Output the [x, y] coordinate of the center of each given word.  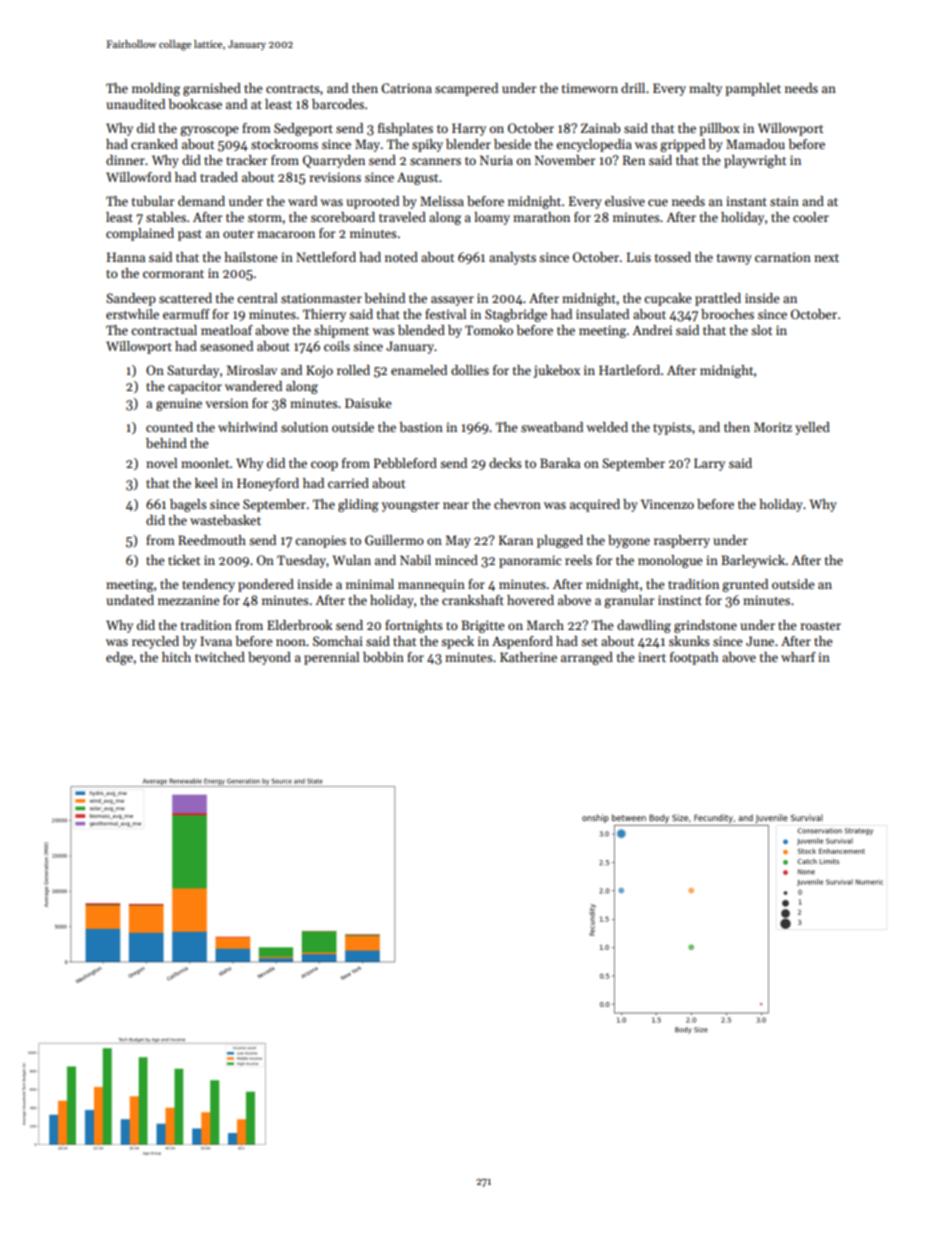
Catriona [406, 88]
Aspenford [522, 642]
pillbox [719, 129]
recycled [155, 642]
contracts [293, 89]
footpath [694, 658]
